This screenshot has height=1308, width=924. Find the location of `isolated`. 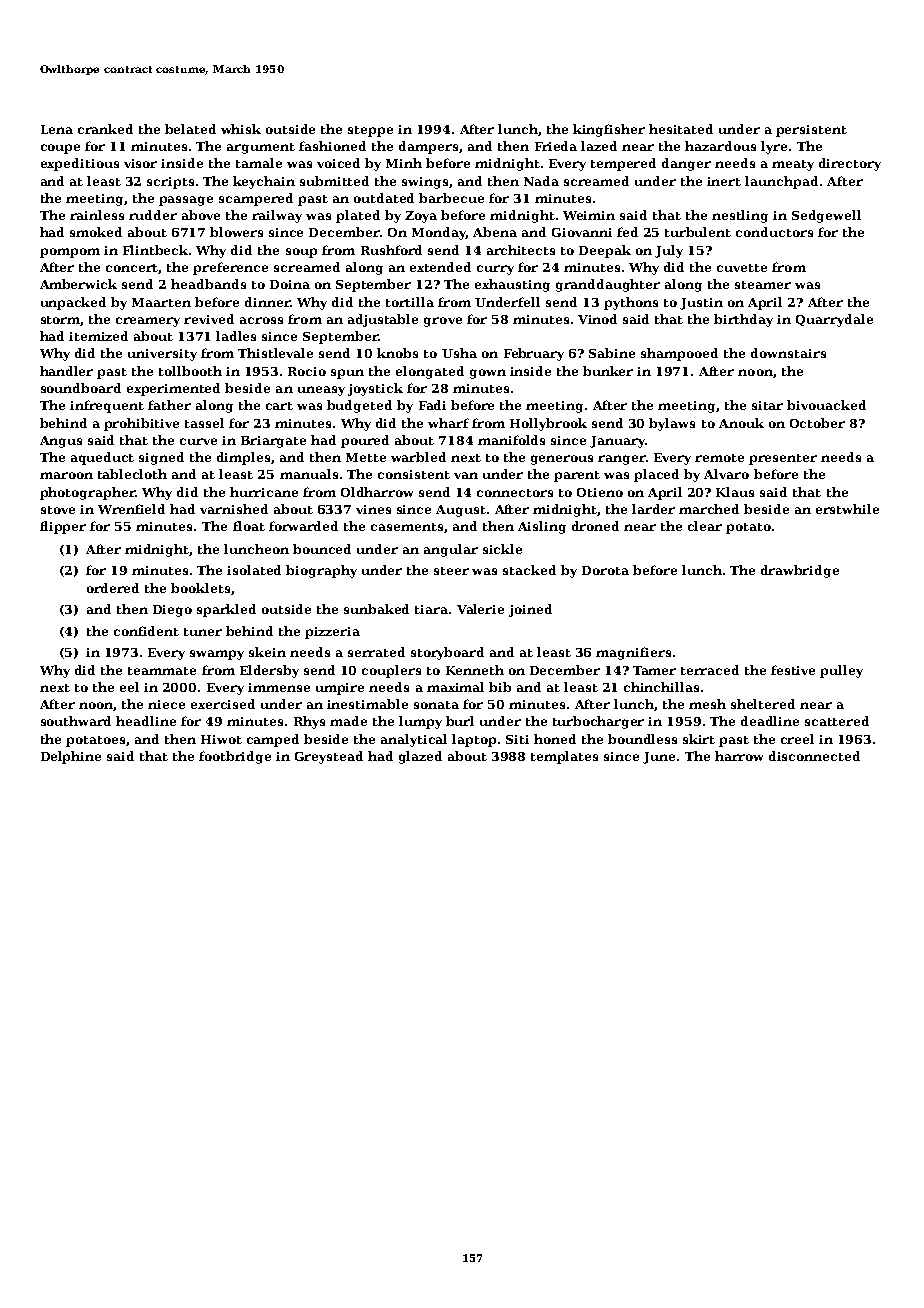

isolated is located at coordinates (254, 570).
